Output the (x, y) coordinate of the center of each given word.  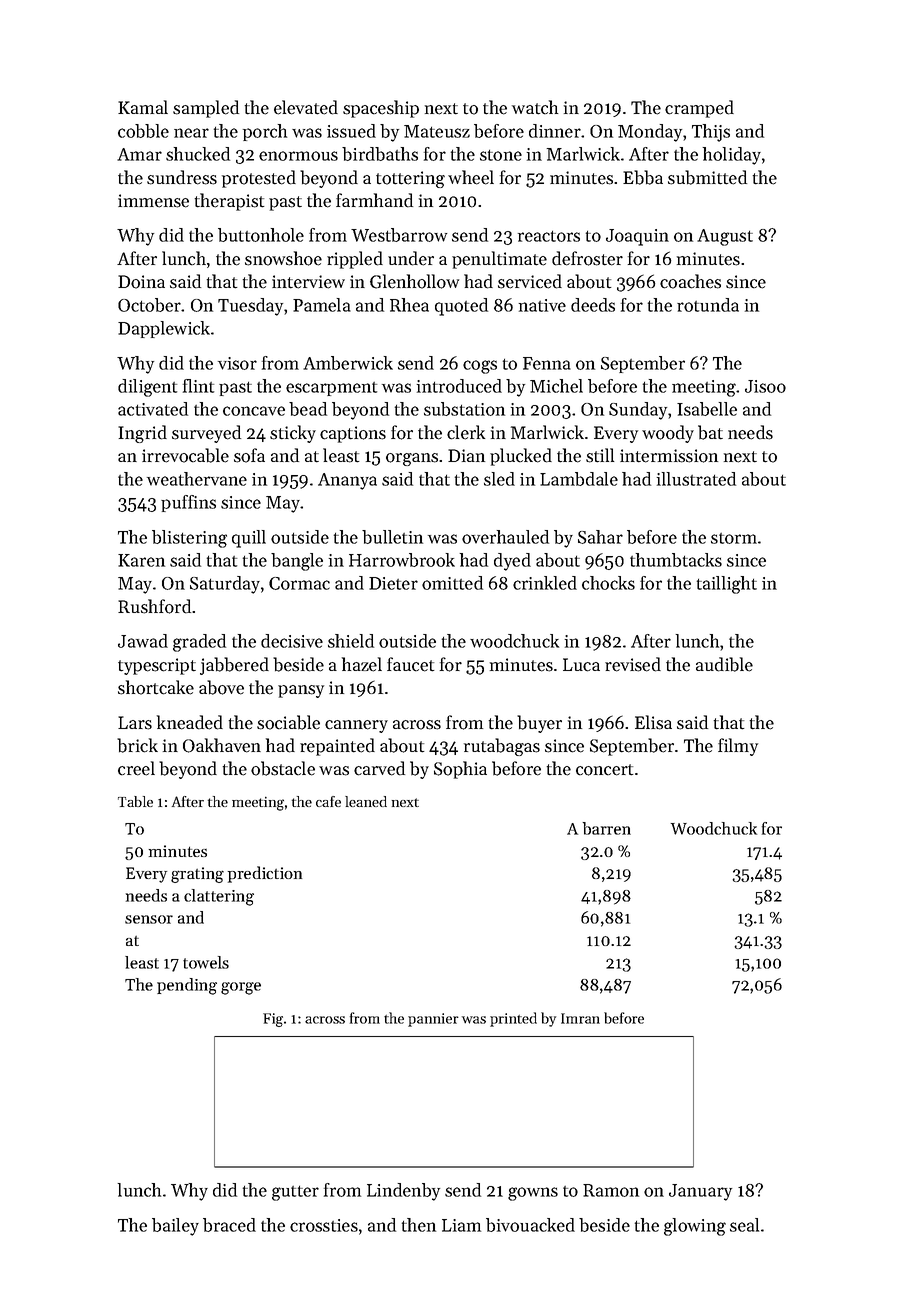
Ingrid (142, 434)
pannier (433, 1020)
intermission (669, 456)
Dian (466, 455)
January (700, 1192)
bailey (175, 1227)
